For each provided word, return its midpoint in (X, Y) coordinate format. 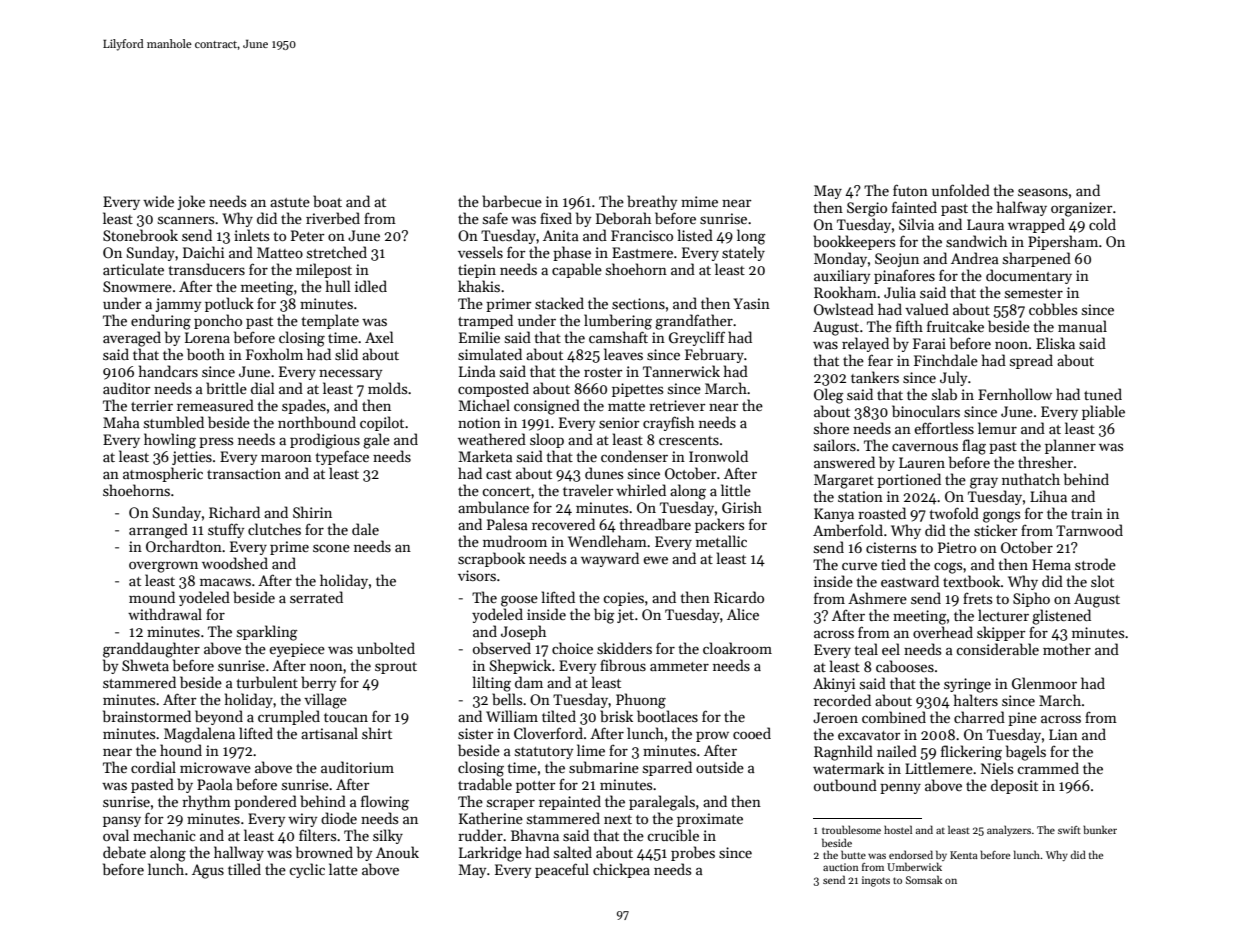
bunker (1100, 829)
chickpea (621, 870)
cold (1102, 224)
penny (900, 789)
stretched (337, 252)
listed (695, 235)
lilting (492, 684)
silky (388, 836)
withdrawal (165, 614)
